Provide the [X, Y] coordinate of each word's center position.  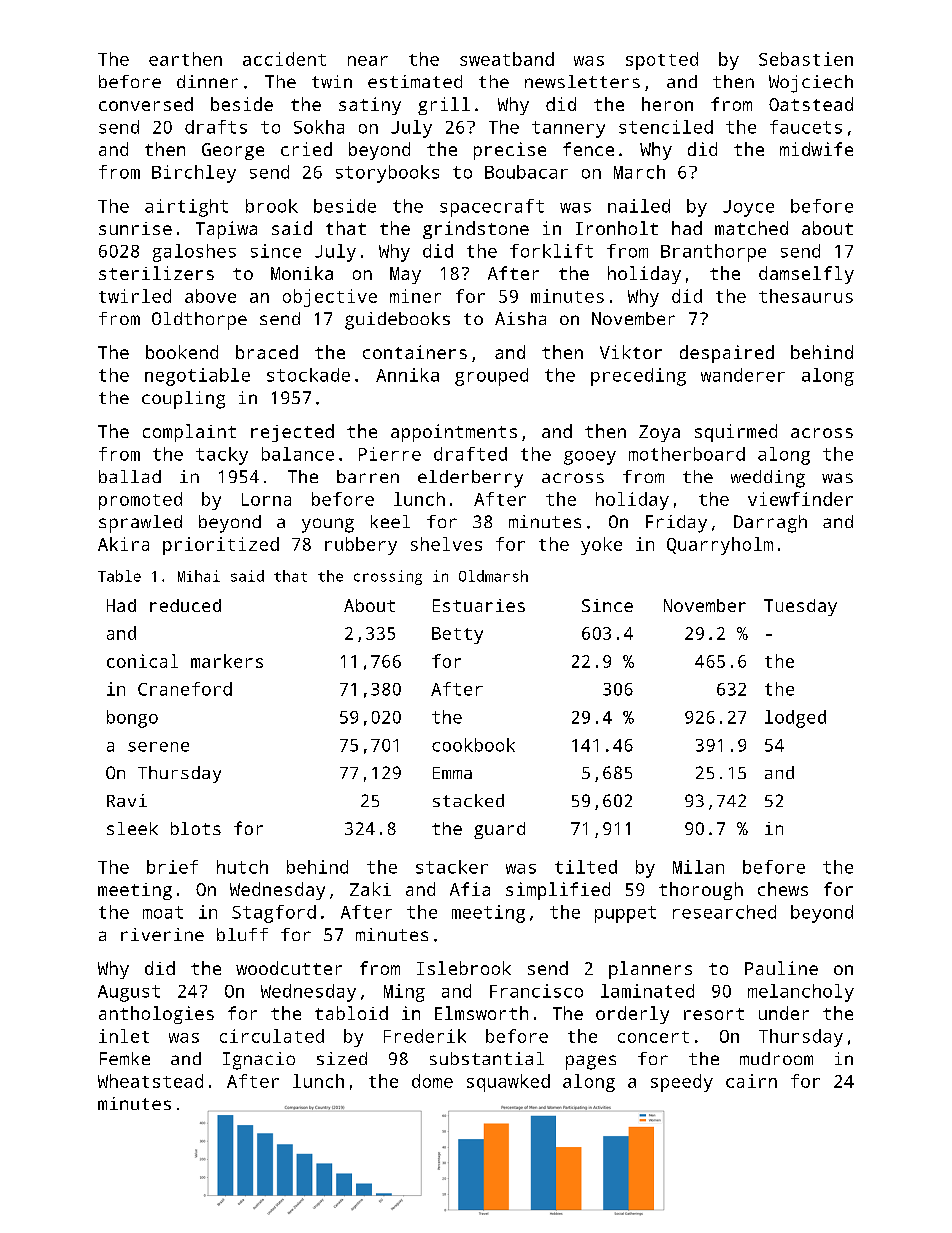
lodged [795, 719]
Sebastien [806, 59]
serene [158, 747]
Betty [457, 635]
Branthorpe [713, 253]
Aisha [520, 318]
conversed [146, 104]
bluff [242, 934]
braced [267, 352]
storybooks [387, 174]
